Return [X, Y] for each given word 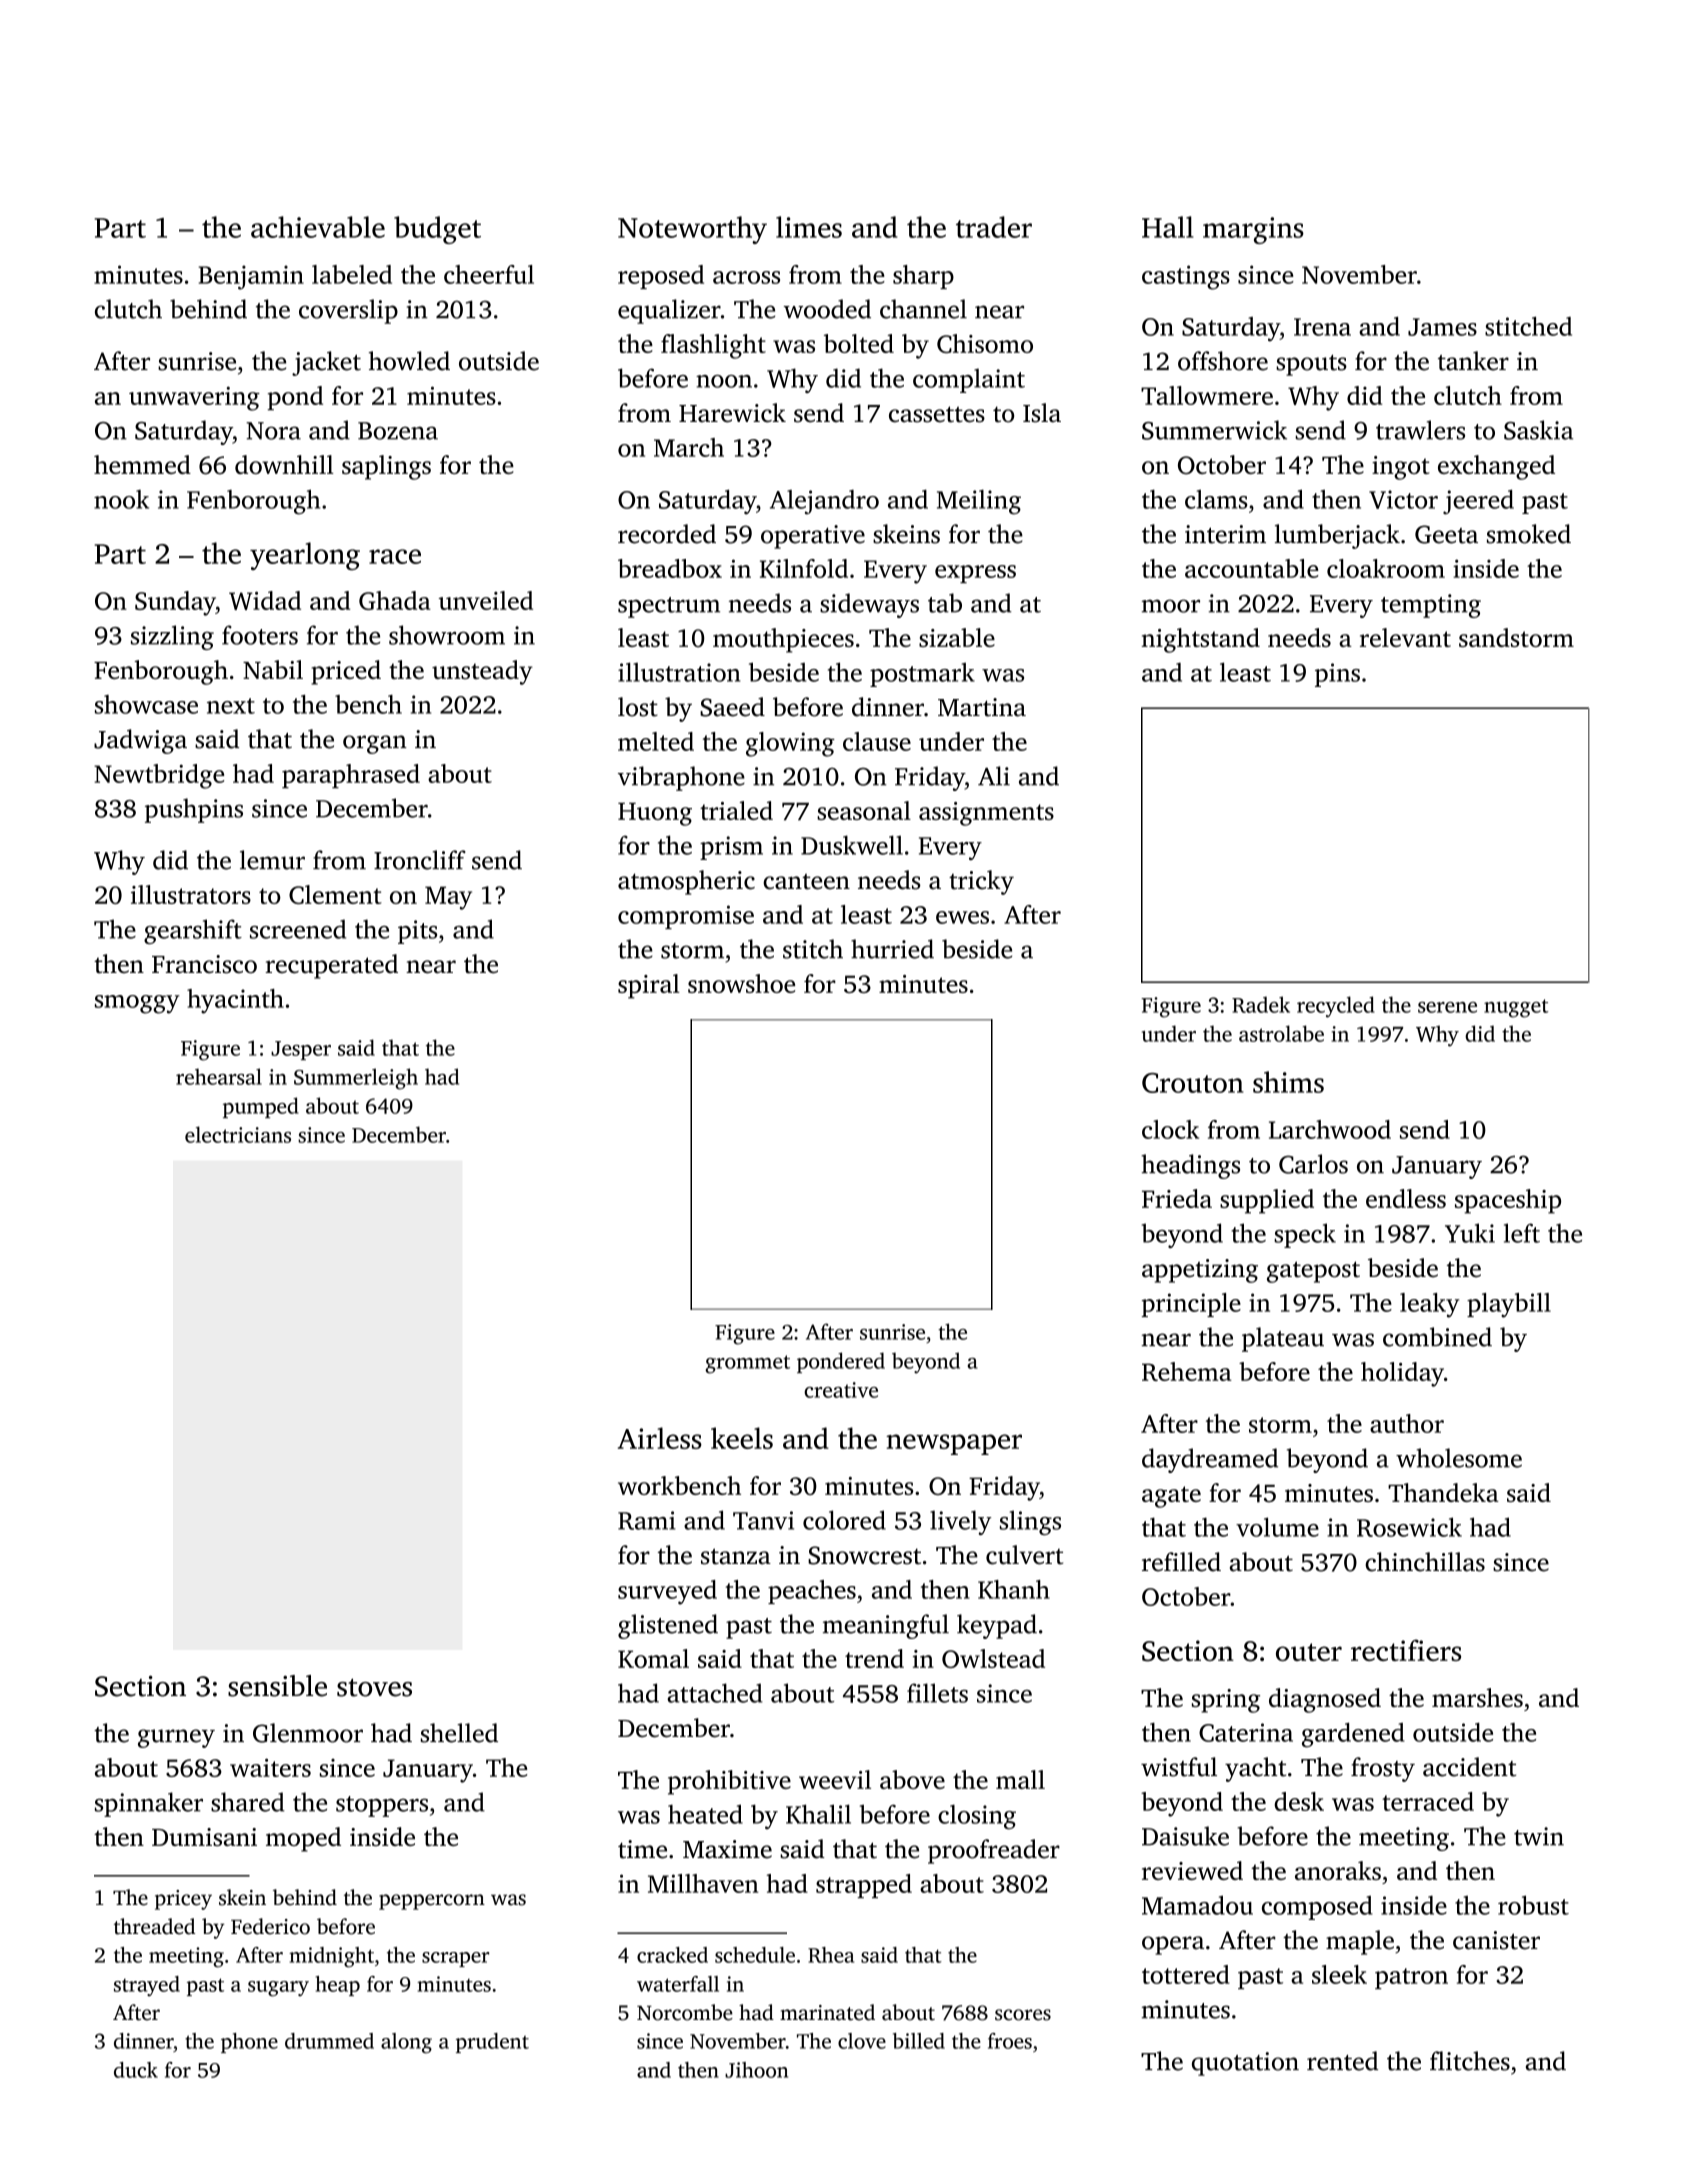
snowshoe [741, 983]
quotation [1245, 2064]
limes [809, 227]
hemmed [142, 464]
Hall [1167, 227]
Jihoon [756, 2070]
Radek [1261, 1004]
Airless [660, 1438]
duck [136, 2070]
